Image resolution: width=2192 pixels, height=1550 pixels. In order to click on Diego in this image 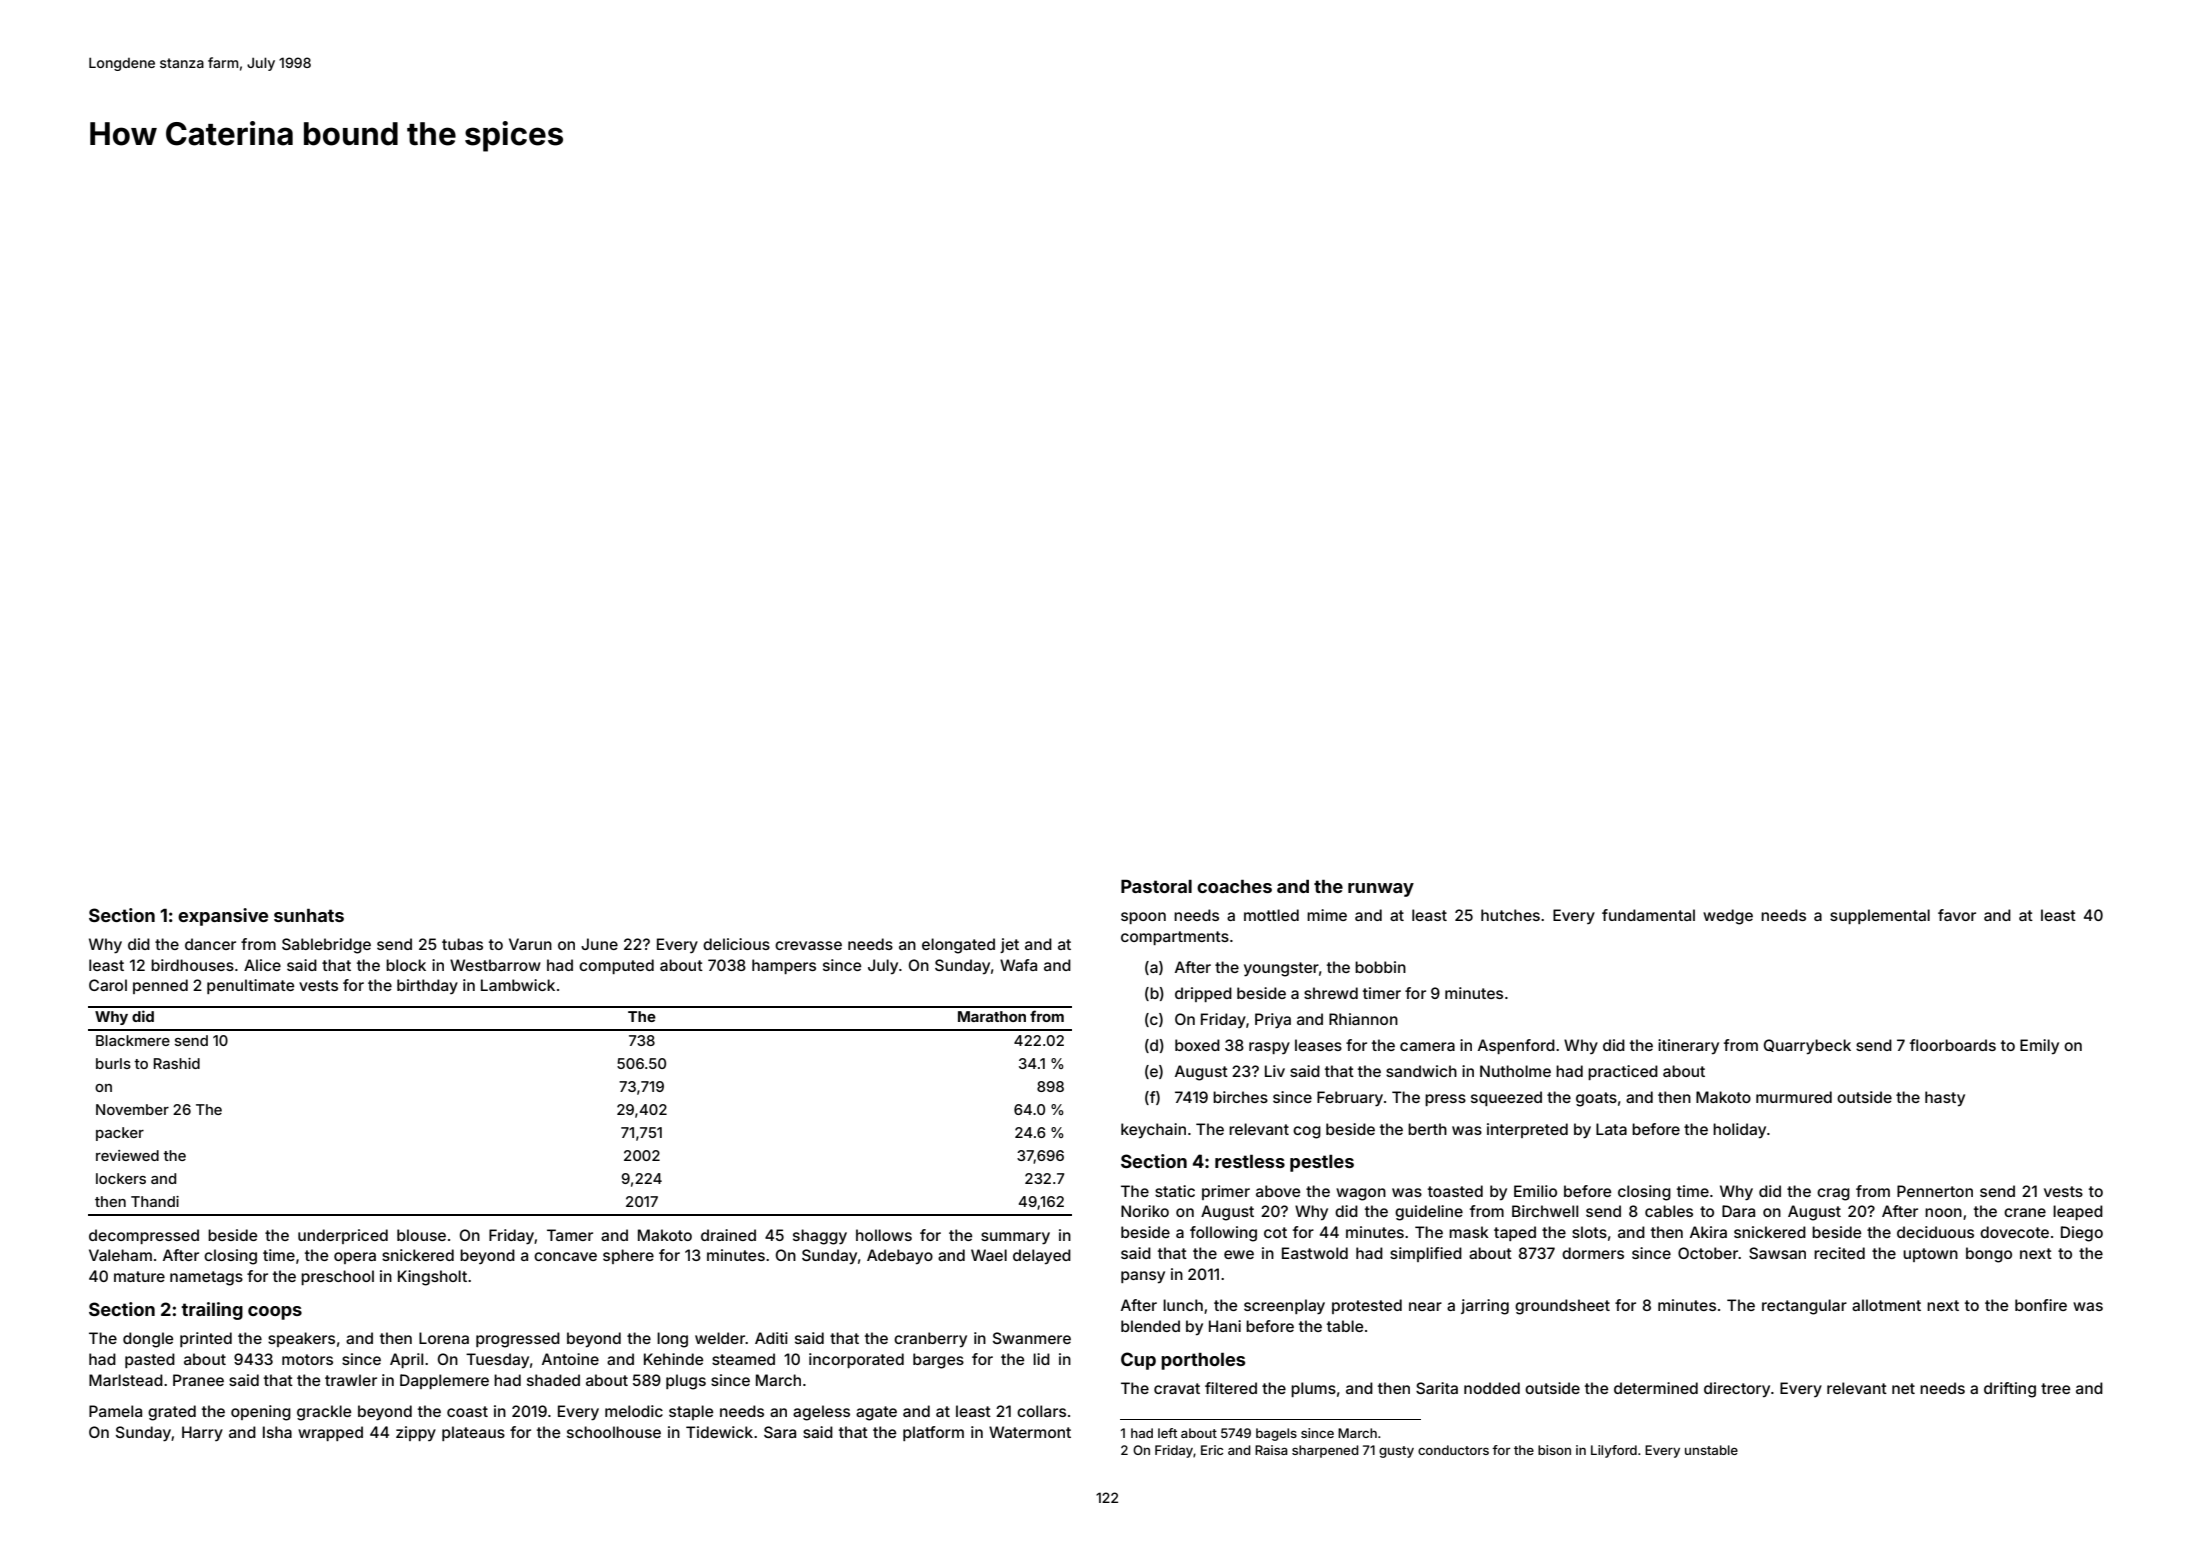, I will do `click(2082, 1234)`.
